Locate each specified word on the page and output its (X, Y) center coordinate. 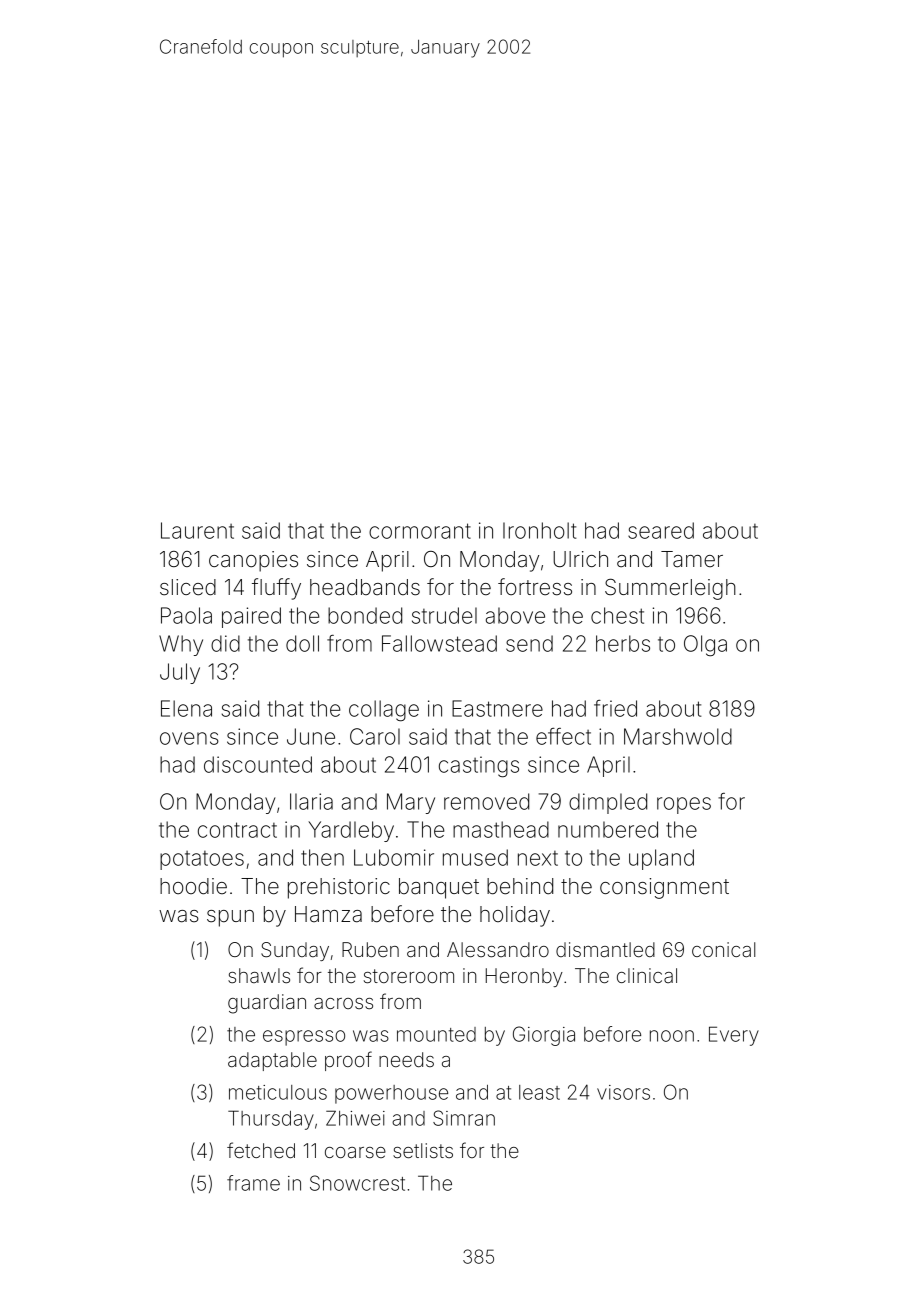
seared (661, 530)
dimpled (608, 803)
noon (672, 1036)
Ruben (370, 949)
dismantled (605, 949)
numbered (608, 829)
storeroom (409, 976)
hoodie (193, 886)
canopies (253, 561)
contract (237, 830)
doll (302, 643)
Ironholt (539, 530)
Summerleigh (670, 589)
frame (253, 1183)
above (515, 615)
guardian (267, 1004)
